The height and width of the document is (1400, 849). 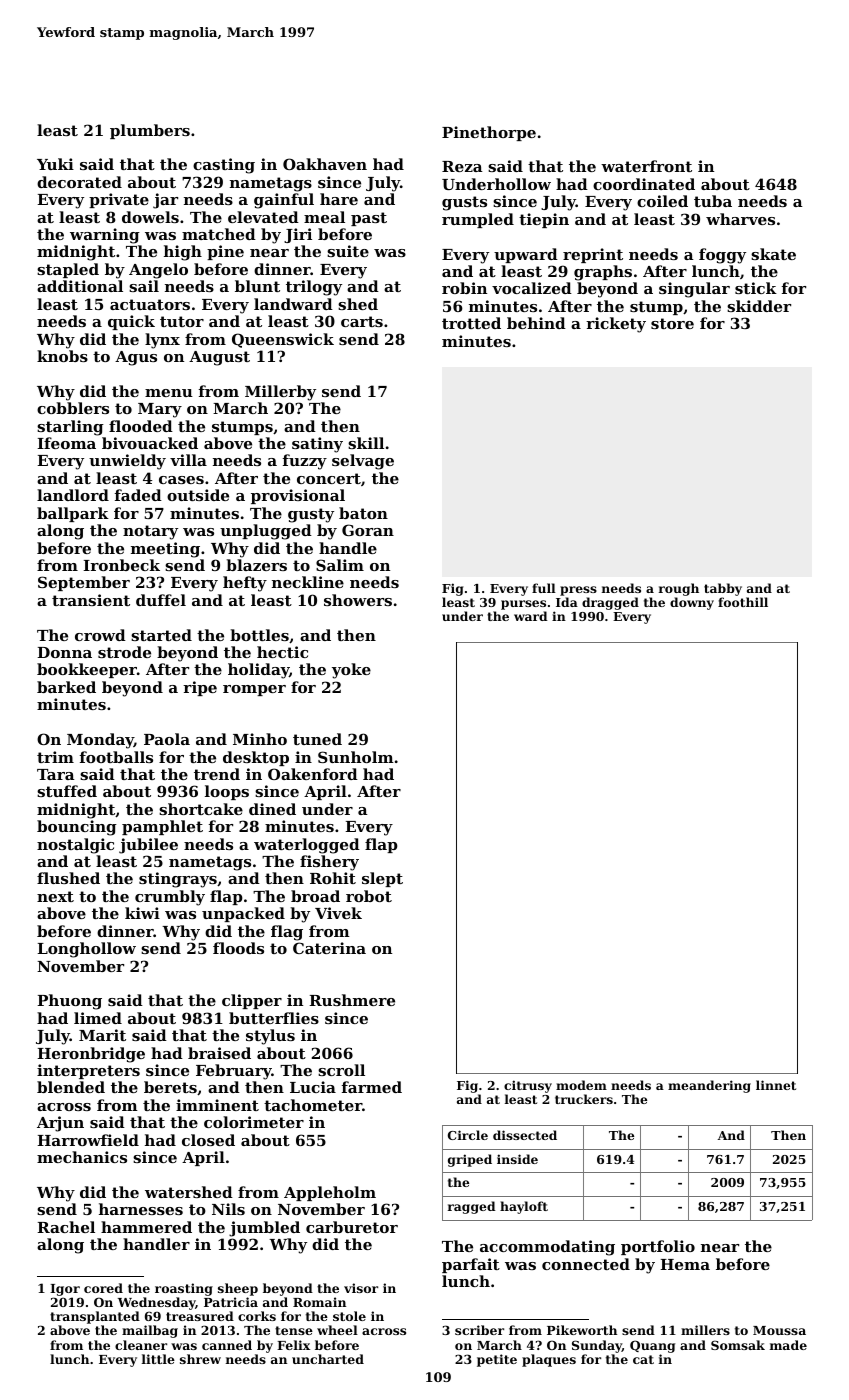 I want to click on shrew, so click(x=200, y=1359).
